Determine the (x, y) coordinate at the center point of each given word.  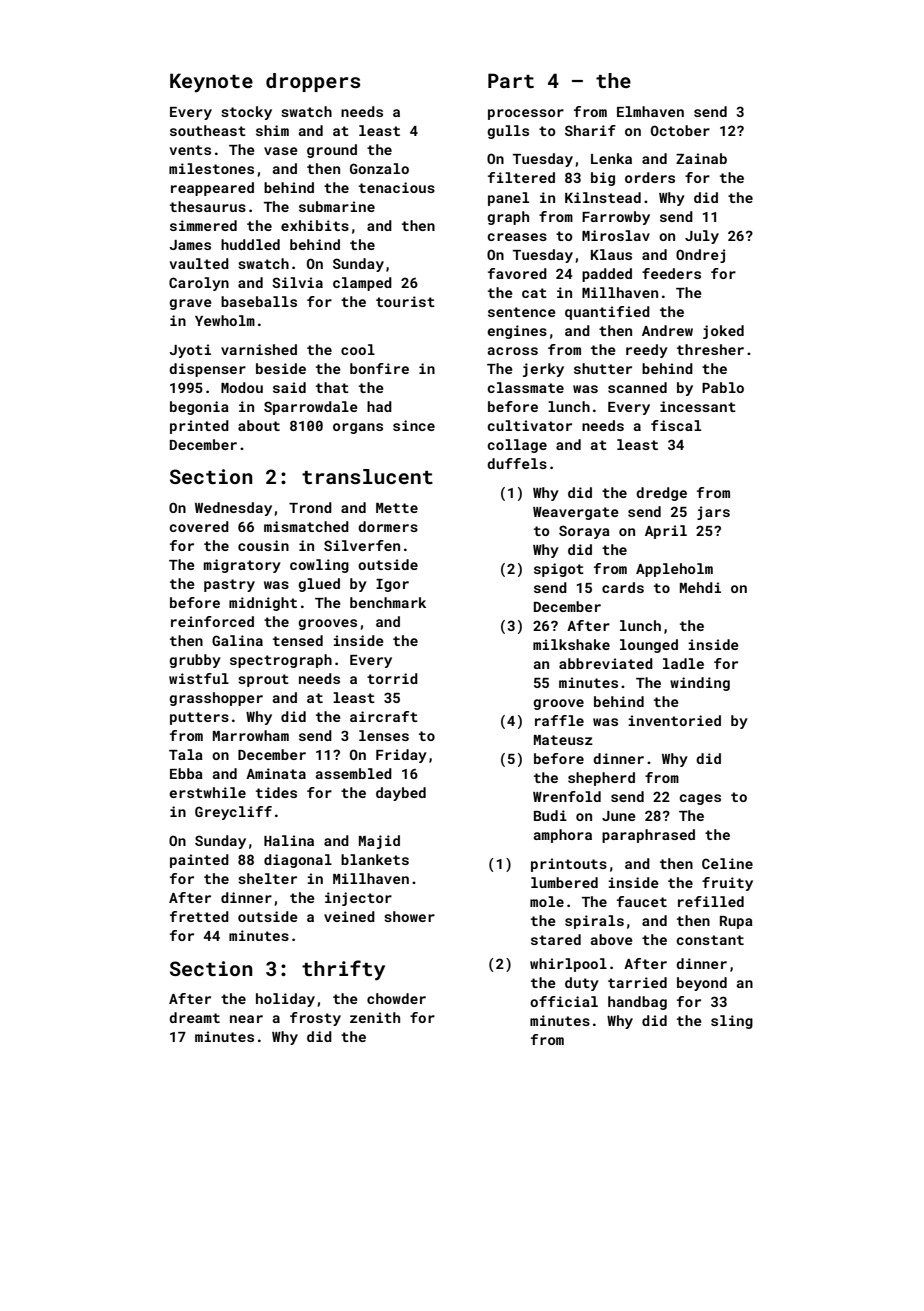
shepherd (601, 779)
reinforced (212, 621)
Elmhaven (650, 111)
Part (511, 80)
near (246, 1019)
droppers (313, 82)
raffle (559, 720)
